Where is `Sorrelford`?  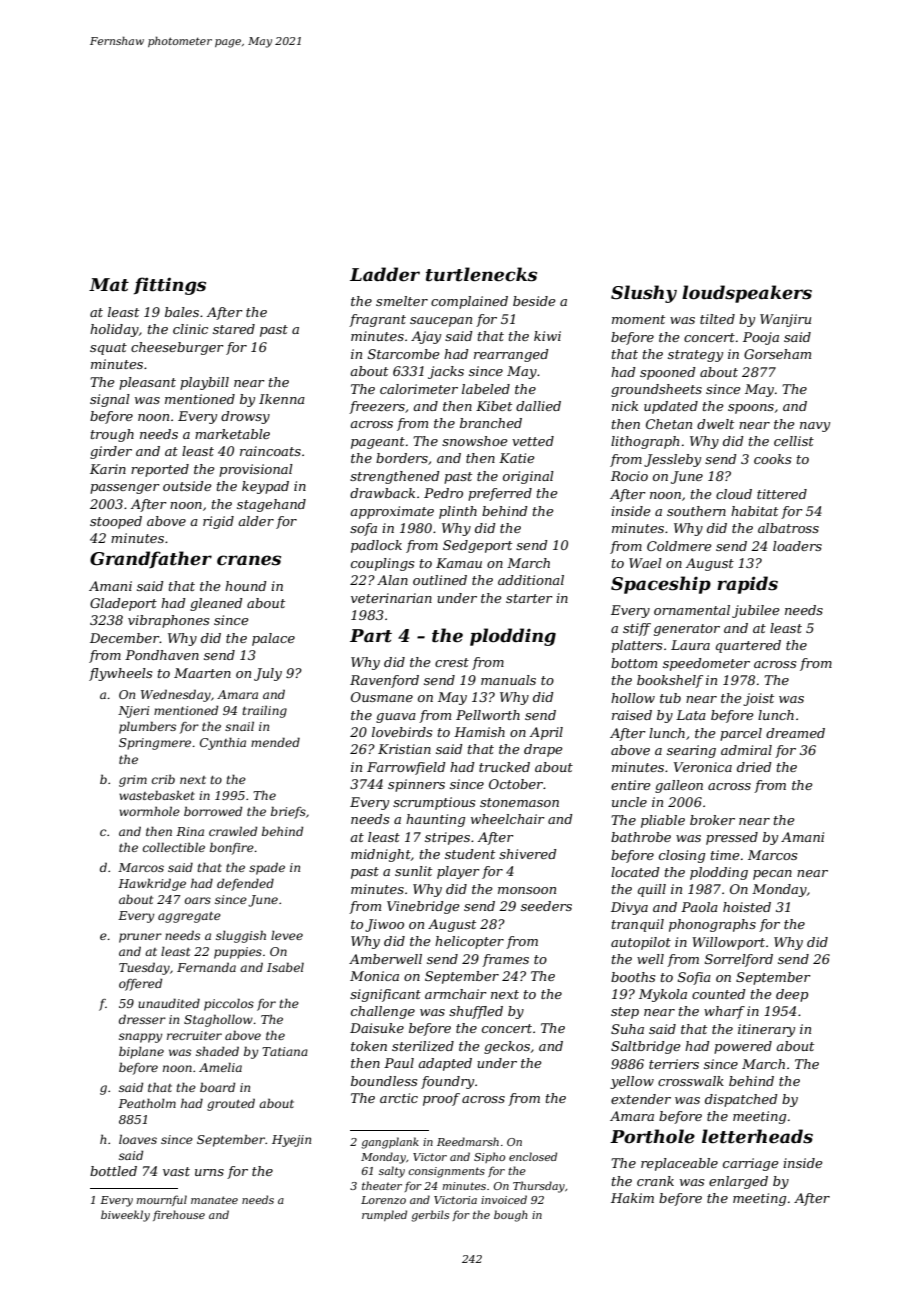
Sorrelford is located at coordinates (739, 960).
